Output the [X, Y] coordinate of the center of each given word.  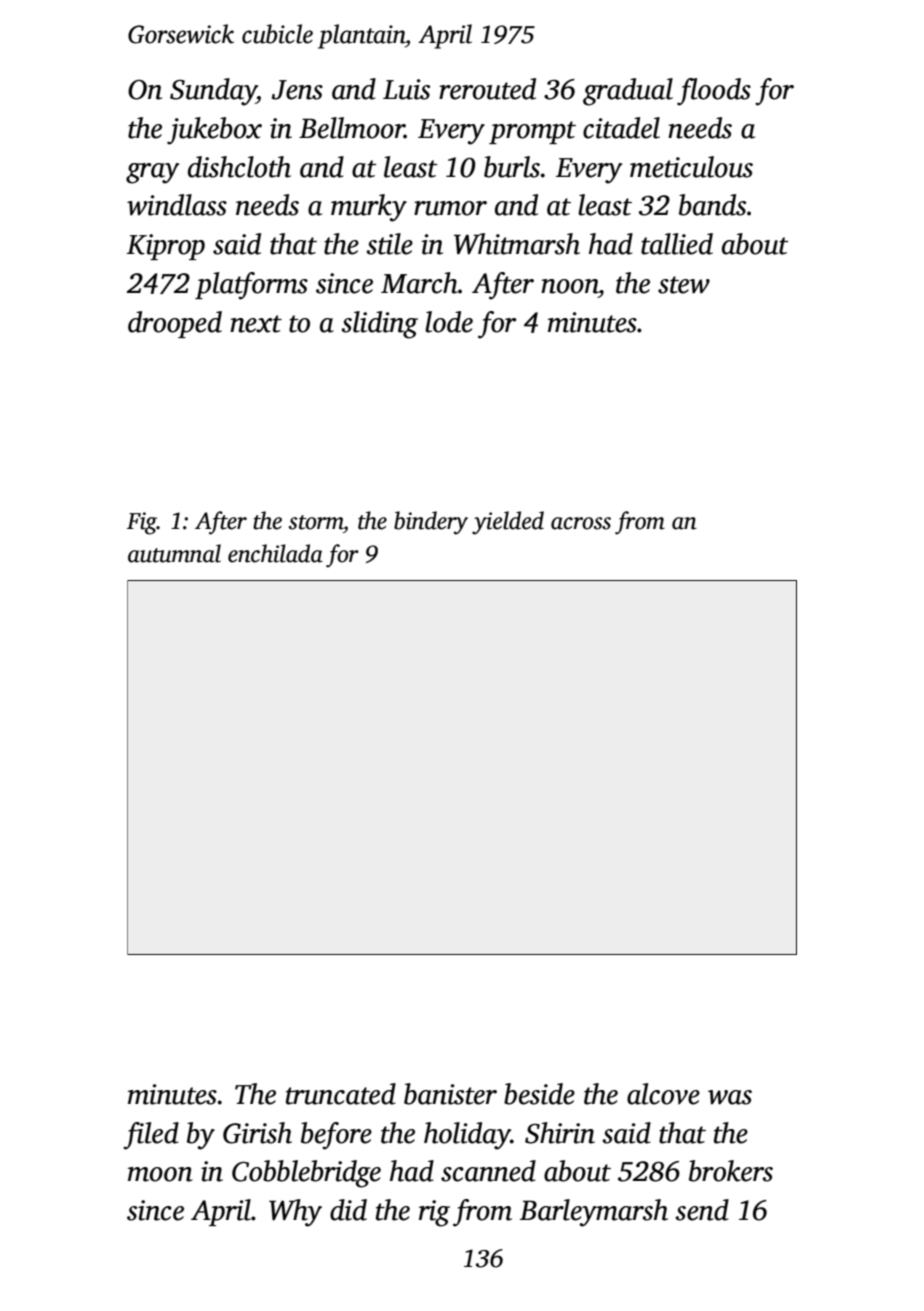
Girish [257, 1133]
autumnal [174, 553]
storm [316, 522]
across [581, 523]
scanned [488, 1171]
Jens [297, 90]
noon [569, 286]
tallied [677, 244]
